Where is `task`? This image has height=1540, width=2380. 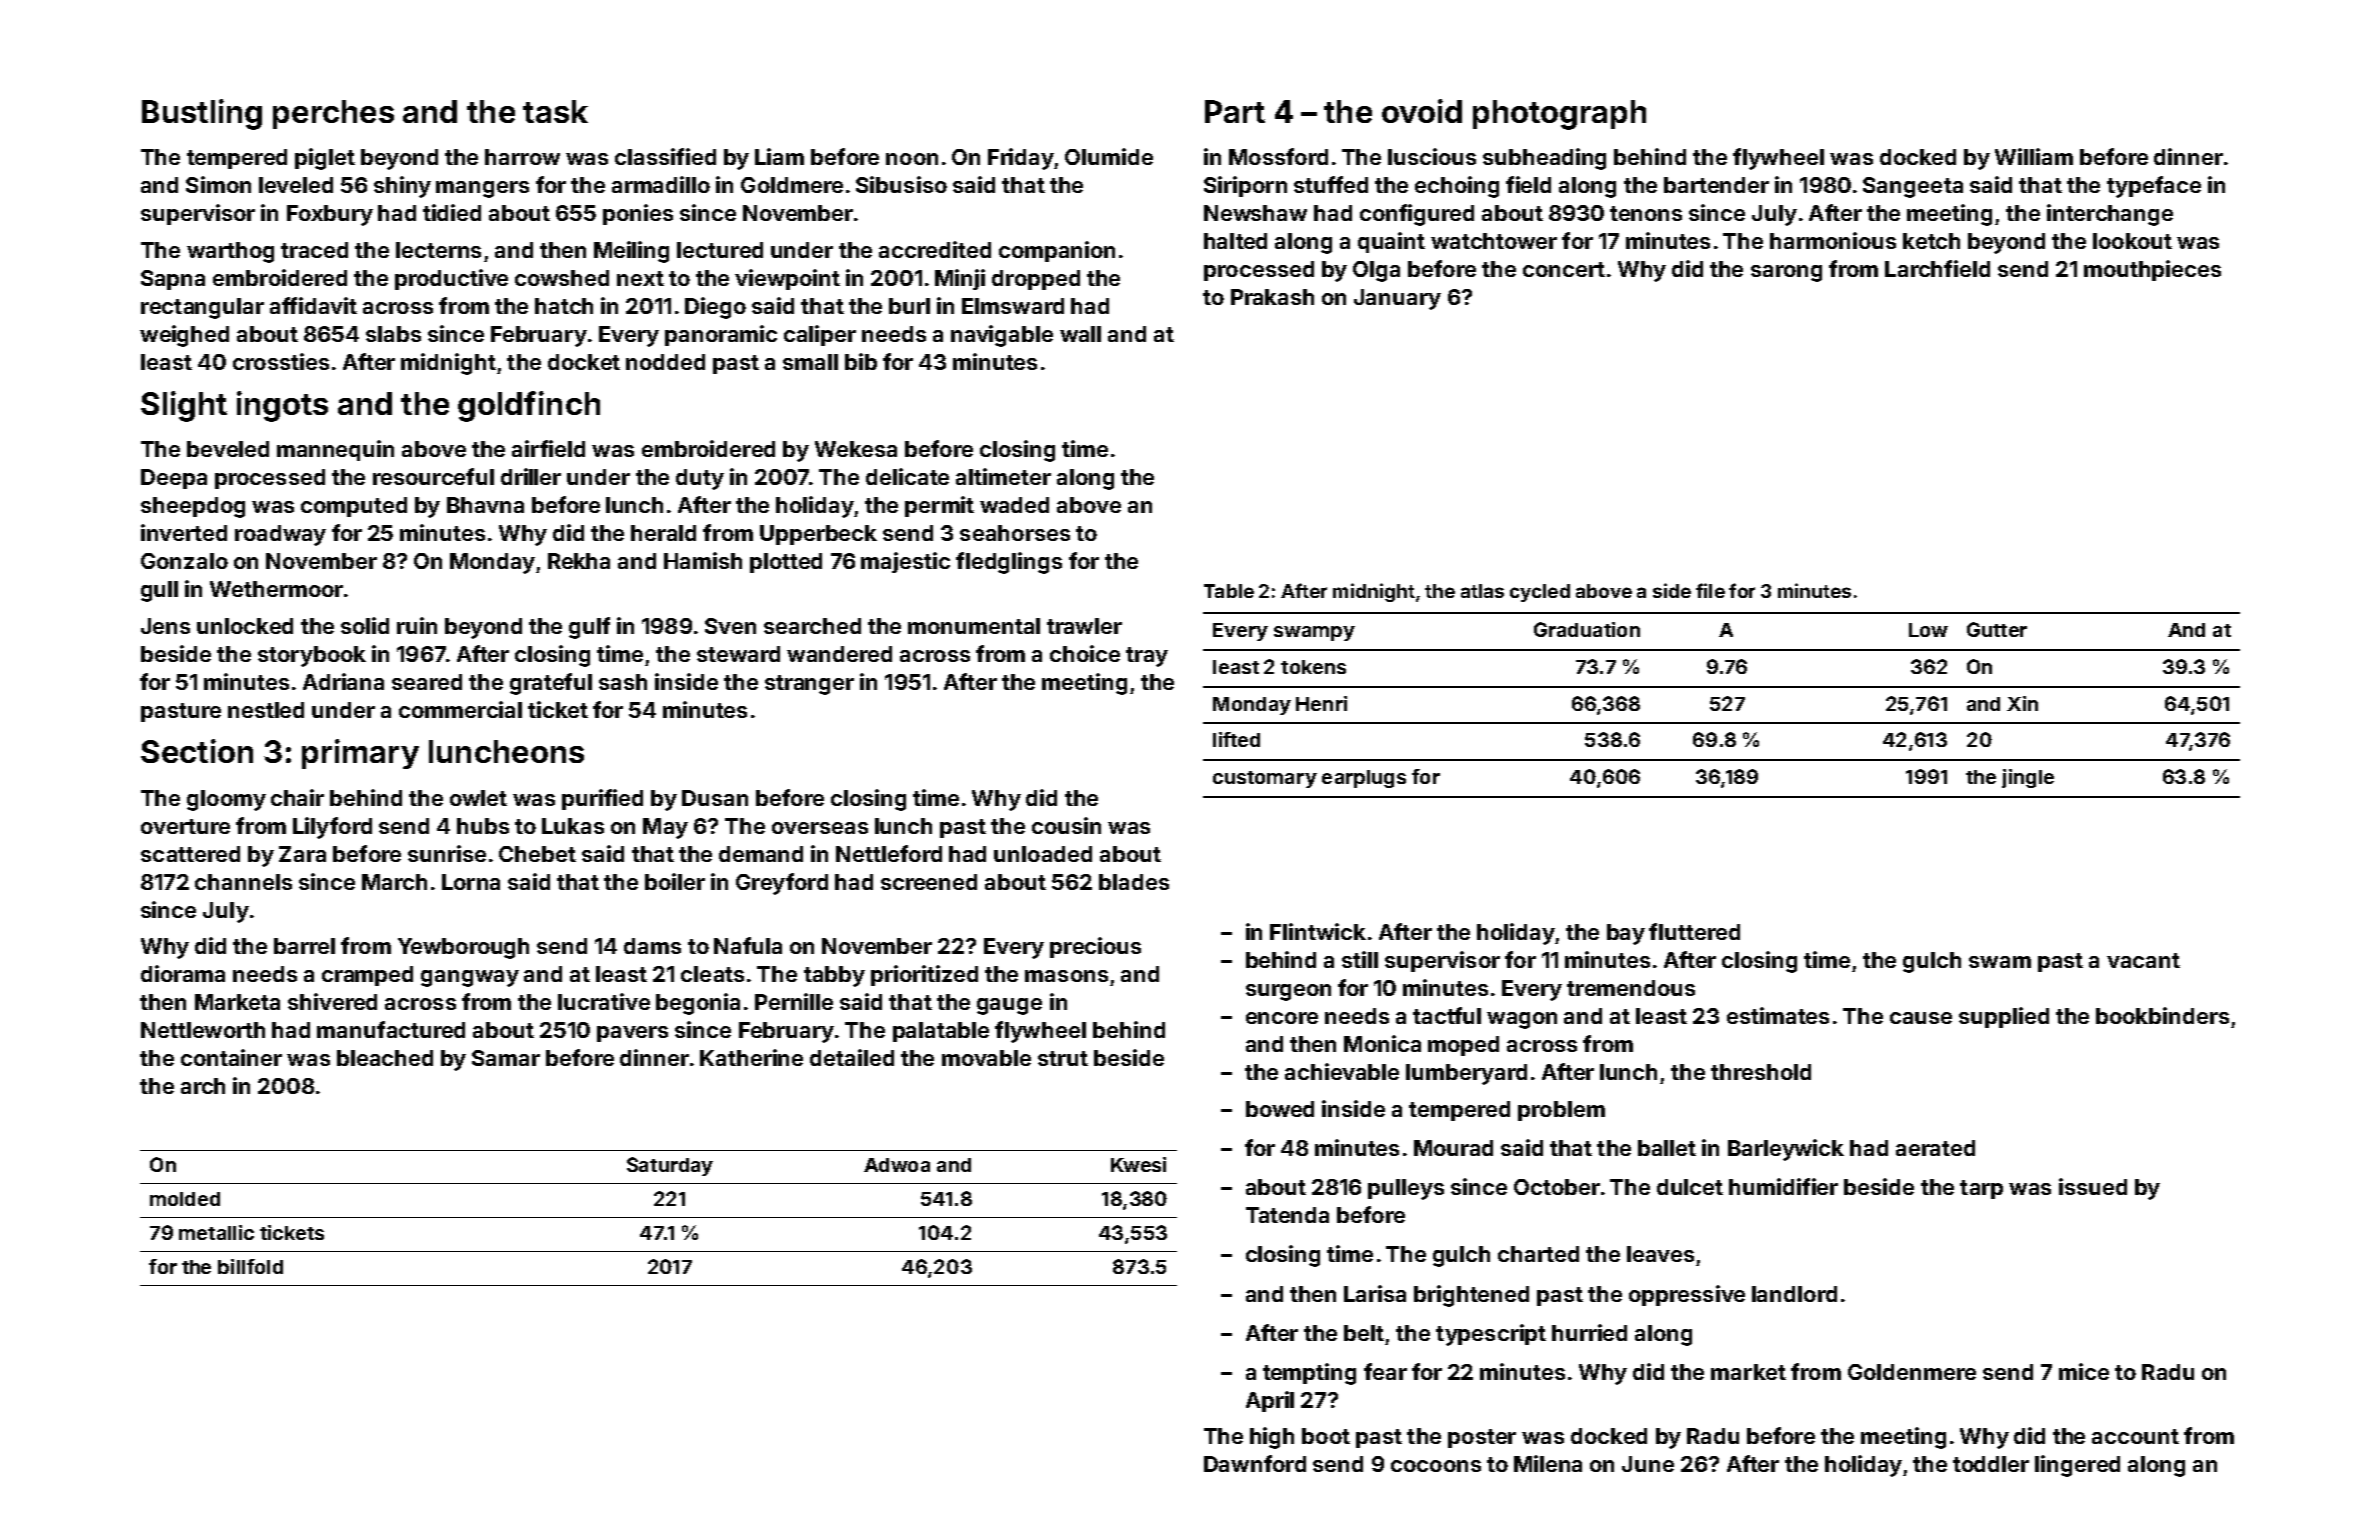 task is located at coordinates (555, 111).
